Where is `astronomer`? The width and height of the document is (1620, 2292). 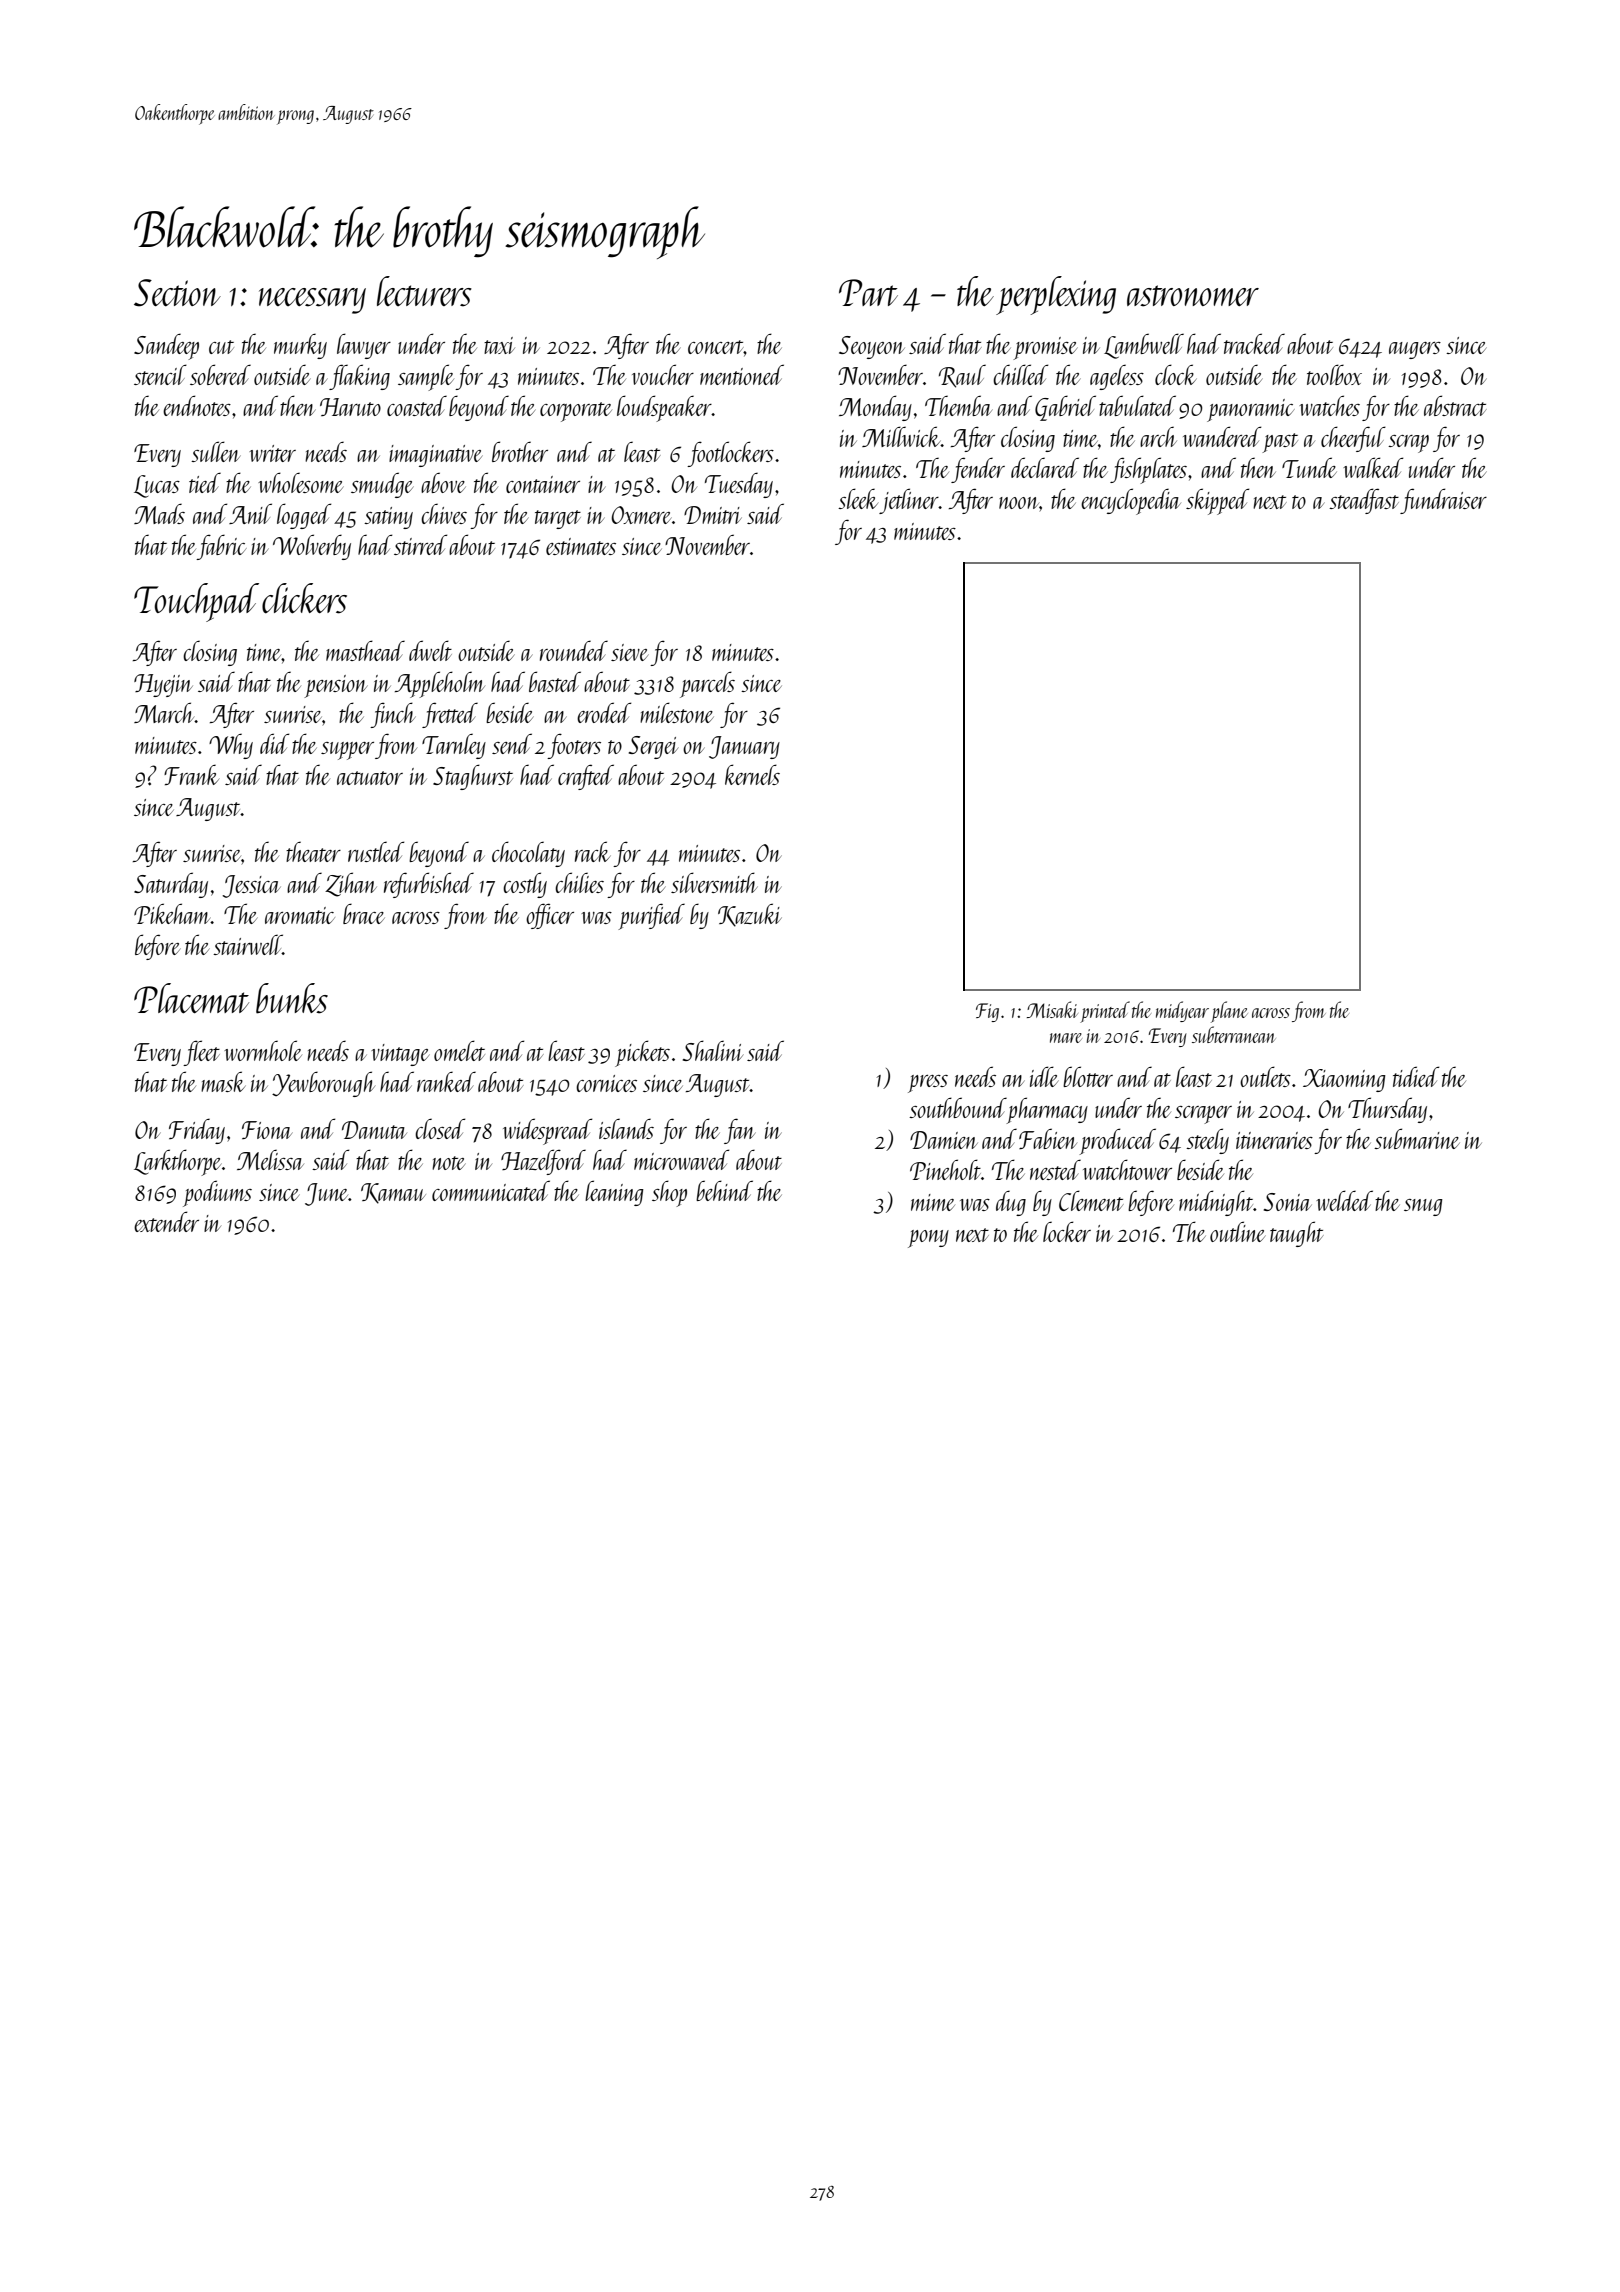
astronomer is located at coordinates (1193, 296).
